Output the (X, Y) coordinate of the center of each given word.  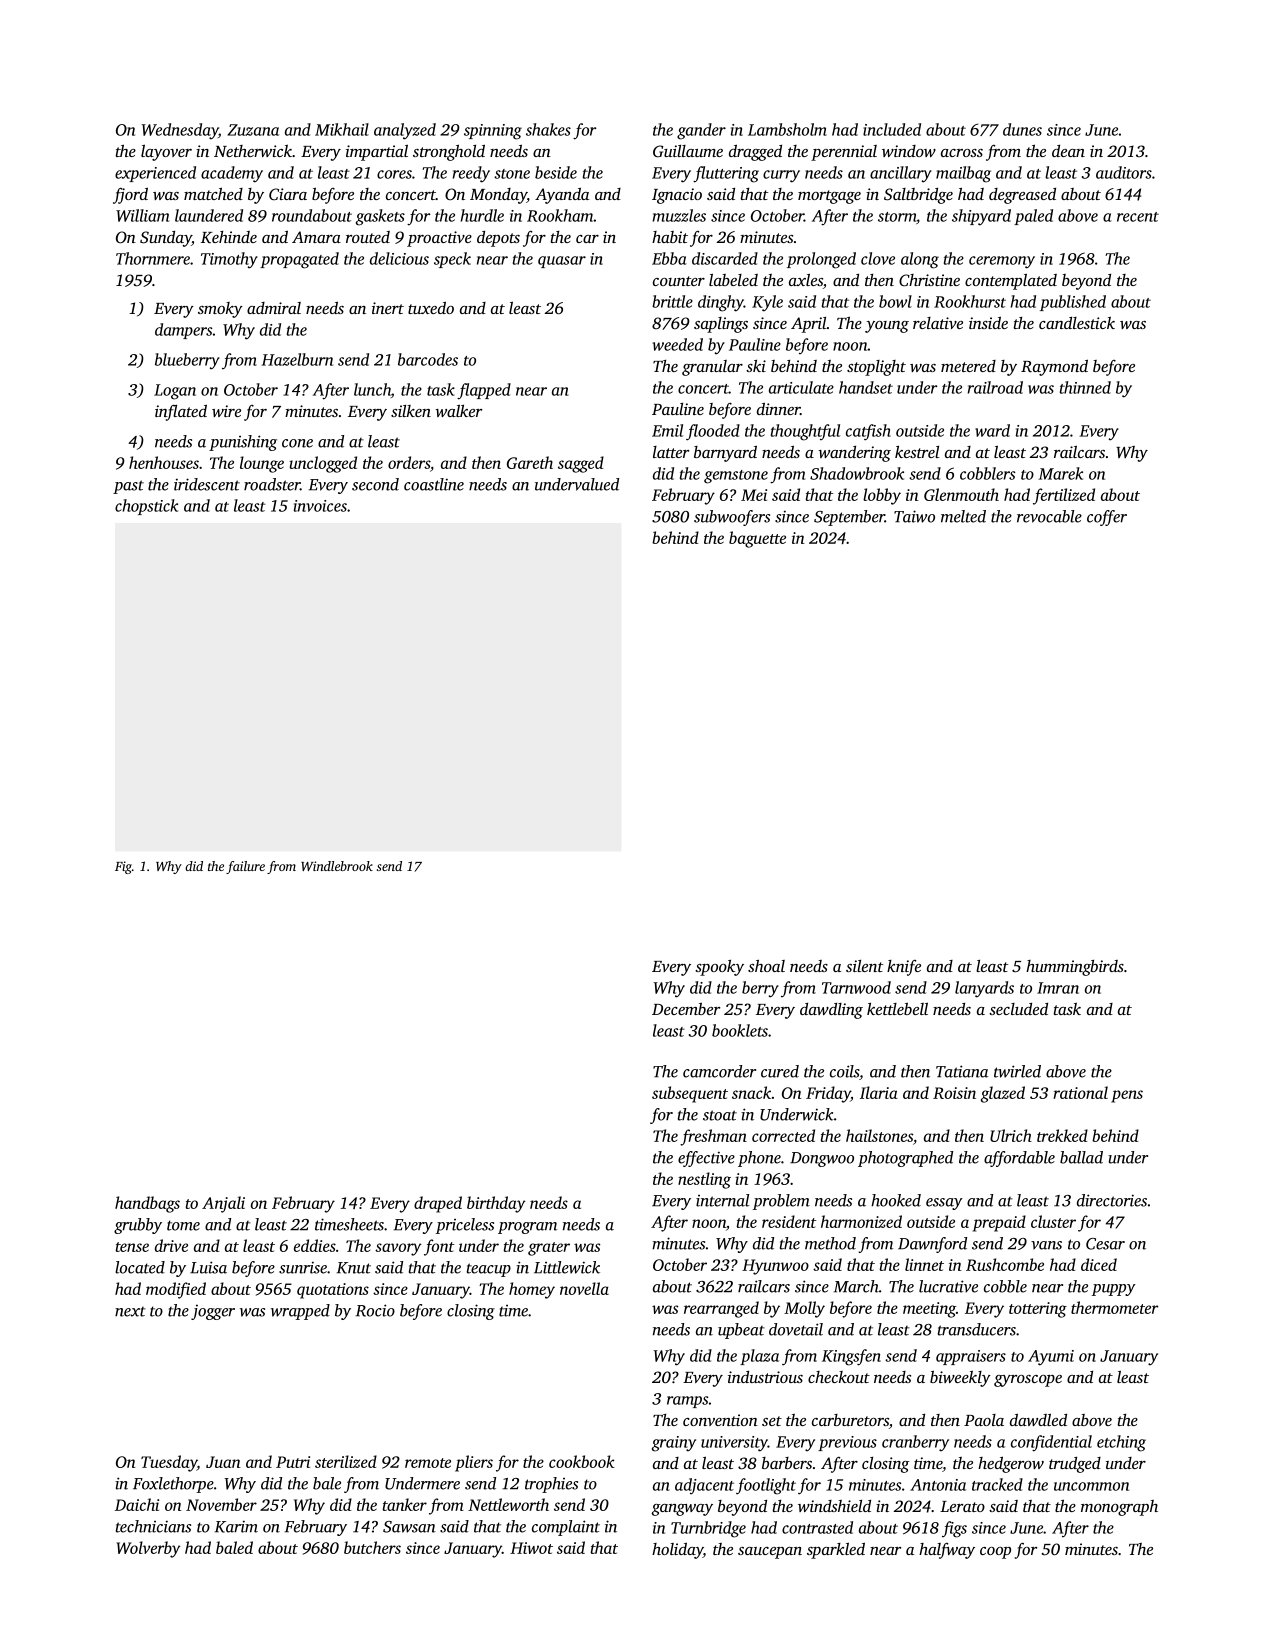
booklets (740, 1030)
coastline (434, 484)
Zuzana (253, 130)
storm (897, 217)
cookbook (582, 1461)
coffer (1107, 518)
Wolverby (148, 1549)
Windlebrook (337, 866)
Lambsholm (787, 129)
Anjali (223, 1204)
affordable (1019, 1159)
